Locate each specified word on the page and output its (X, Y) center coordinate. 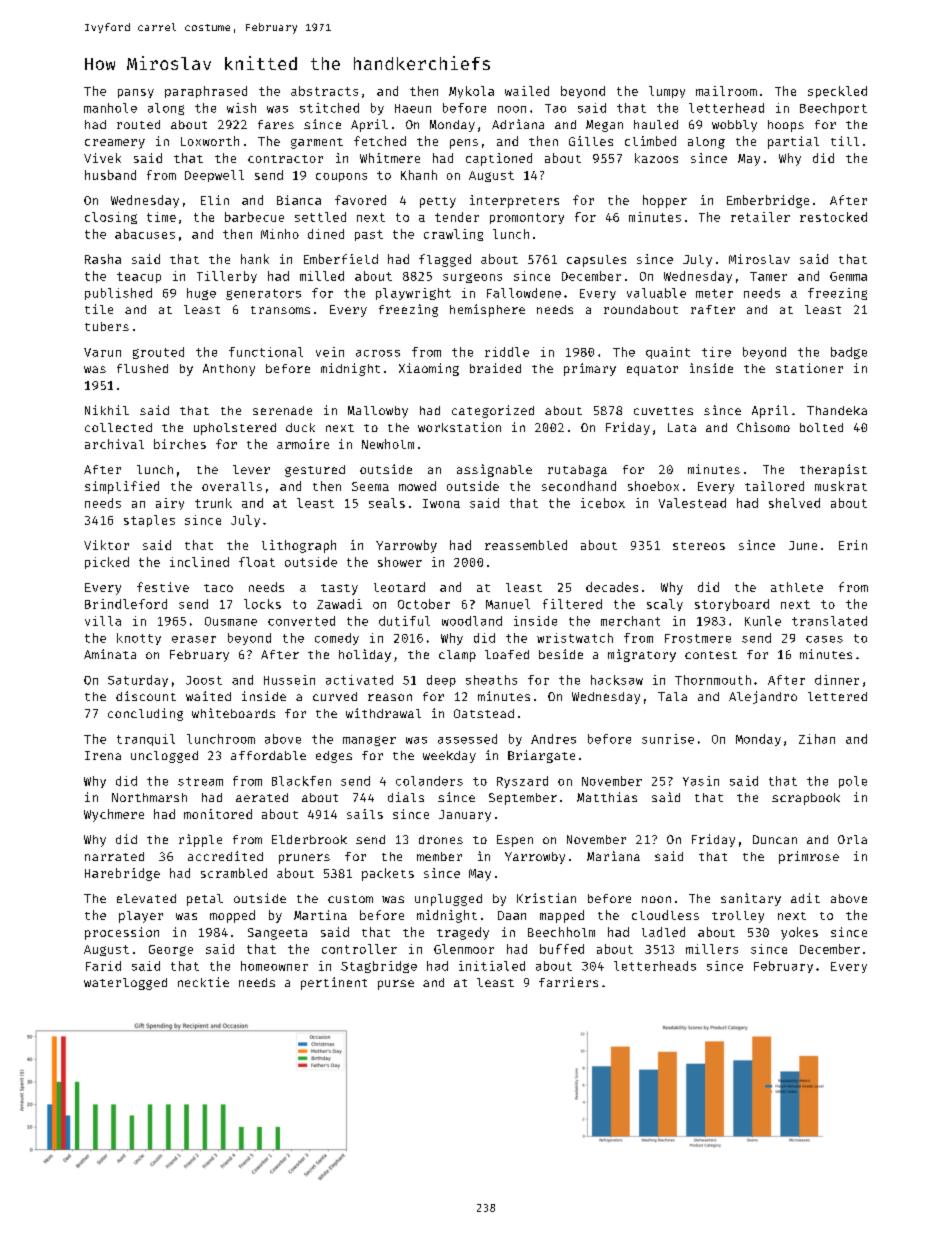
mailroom (726, 91)
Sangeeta (277, 934)
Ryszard (522, 782)
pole (853, 782)
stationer (809, 368)
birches (180, 444)
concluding (145, 714)
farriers (568, 982)
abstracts (324, 91)
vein (330, 352)
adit (805, 898)
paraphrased (206, 92)
